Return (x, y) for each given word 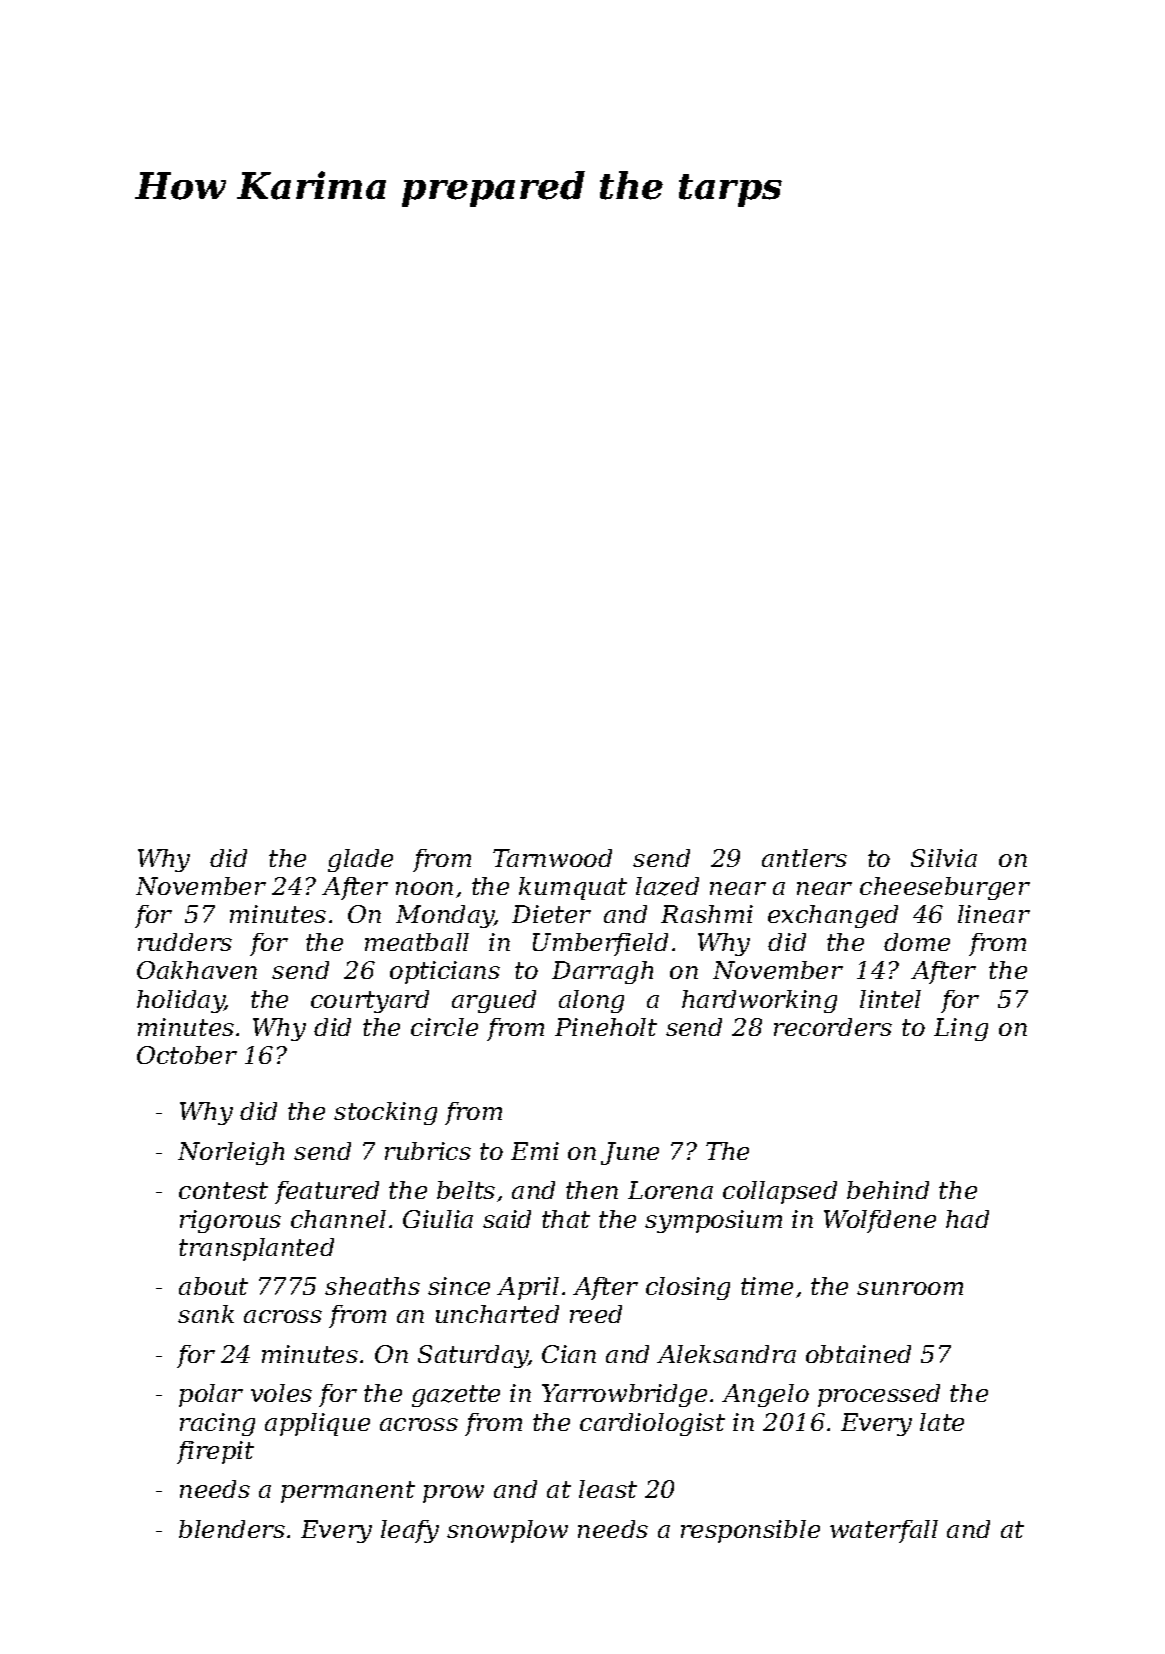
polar (211, 1395)
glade (360, 860)
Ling (961, 1029)
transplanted (256, 1249)
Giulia (438, 1219)
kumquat (573, 888)
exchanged (833, 916)
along (591, 1001)
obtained (858, 1354)
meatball (417, 942)
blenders (232, 1529)
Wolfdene (880, 1221)
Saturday (473, 1356)
